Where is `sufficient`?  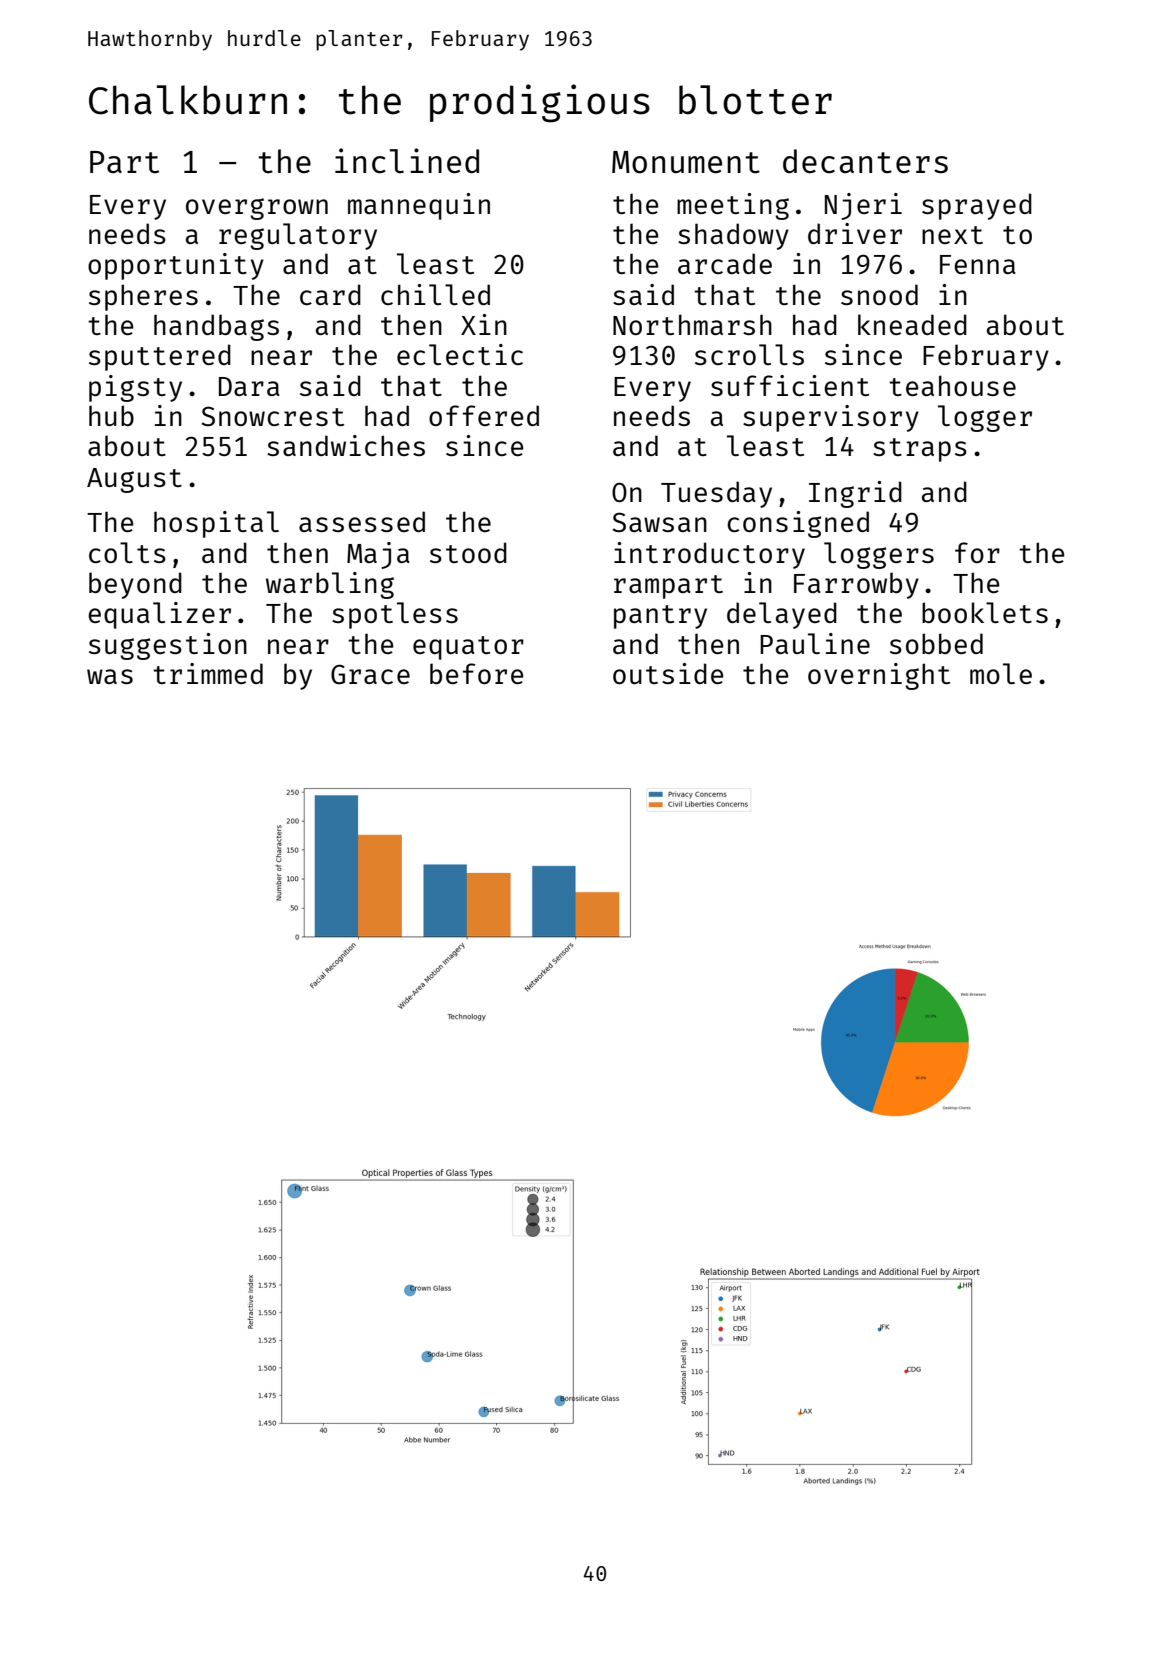 sufficient is located at coordinates (790, 385).
